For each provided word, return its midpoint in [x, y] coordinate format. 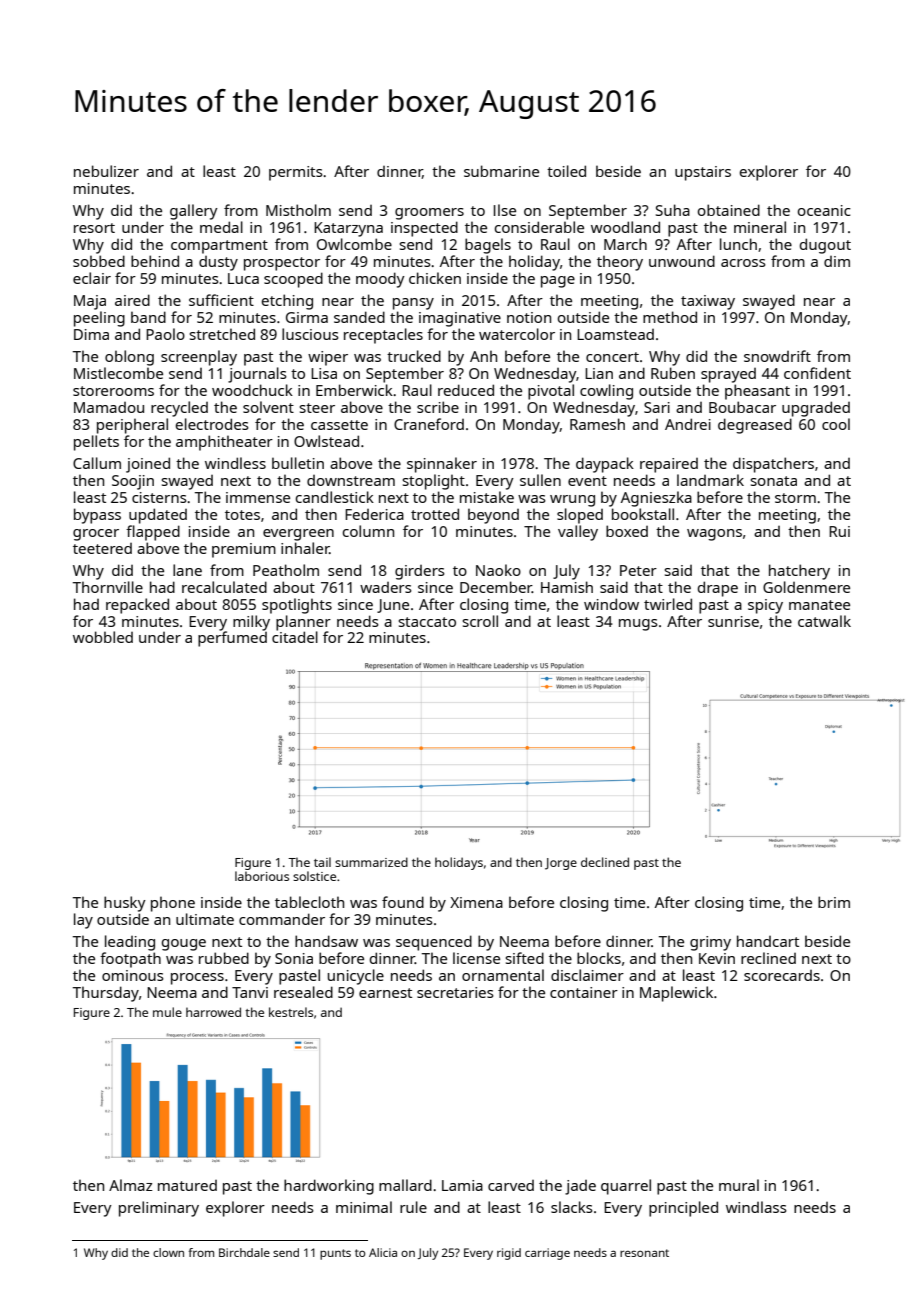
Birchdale [244, 1252]
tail [322, 862]
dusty [218, 263]
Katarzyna [348, 229]
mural [739, 1185]
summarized [371, 862]
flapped [153, 533]
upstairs [703, 173]
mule [167, 1012]
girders [420, 572]
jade [580, 1187]
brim [834, 902]
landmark [710, 480]
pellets [96, 443]
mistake [487, 497]
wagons [714, 535]
